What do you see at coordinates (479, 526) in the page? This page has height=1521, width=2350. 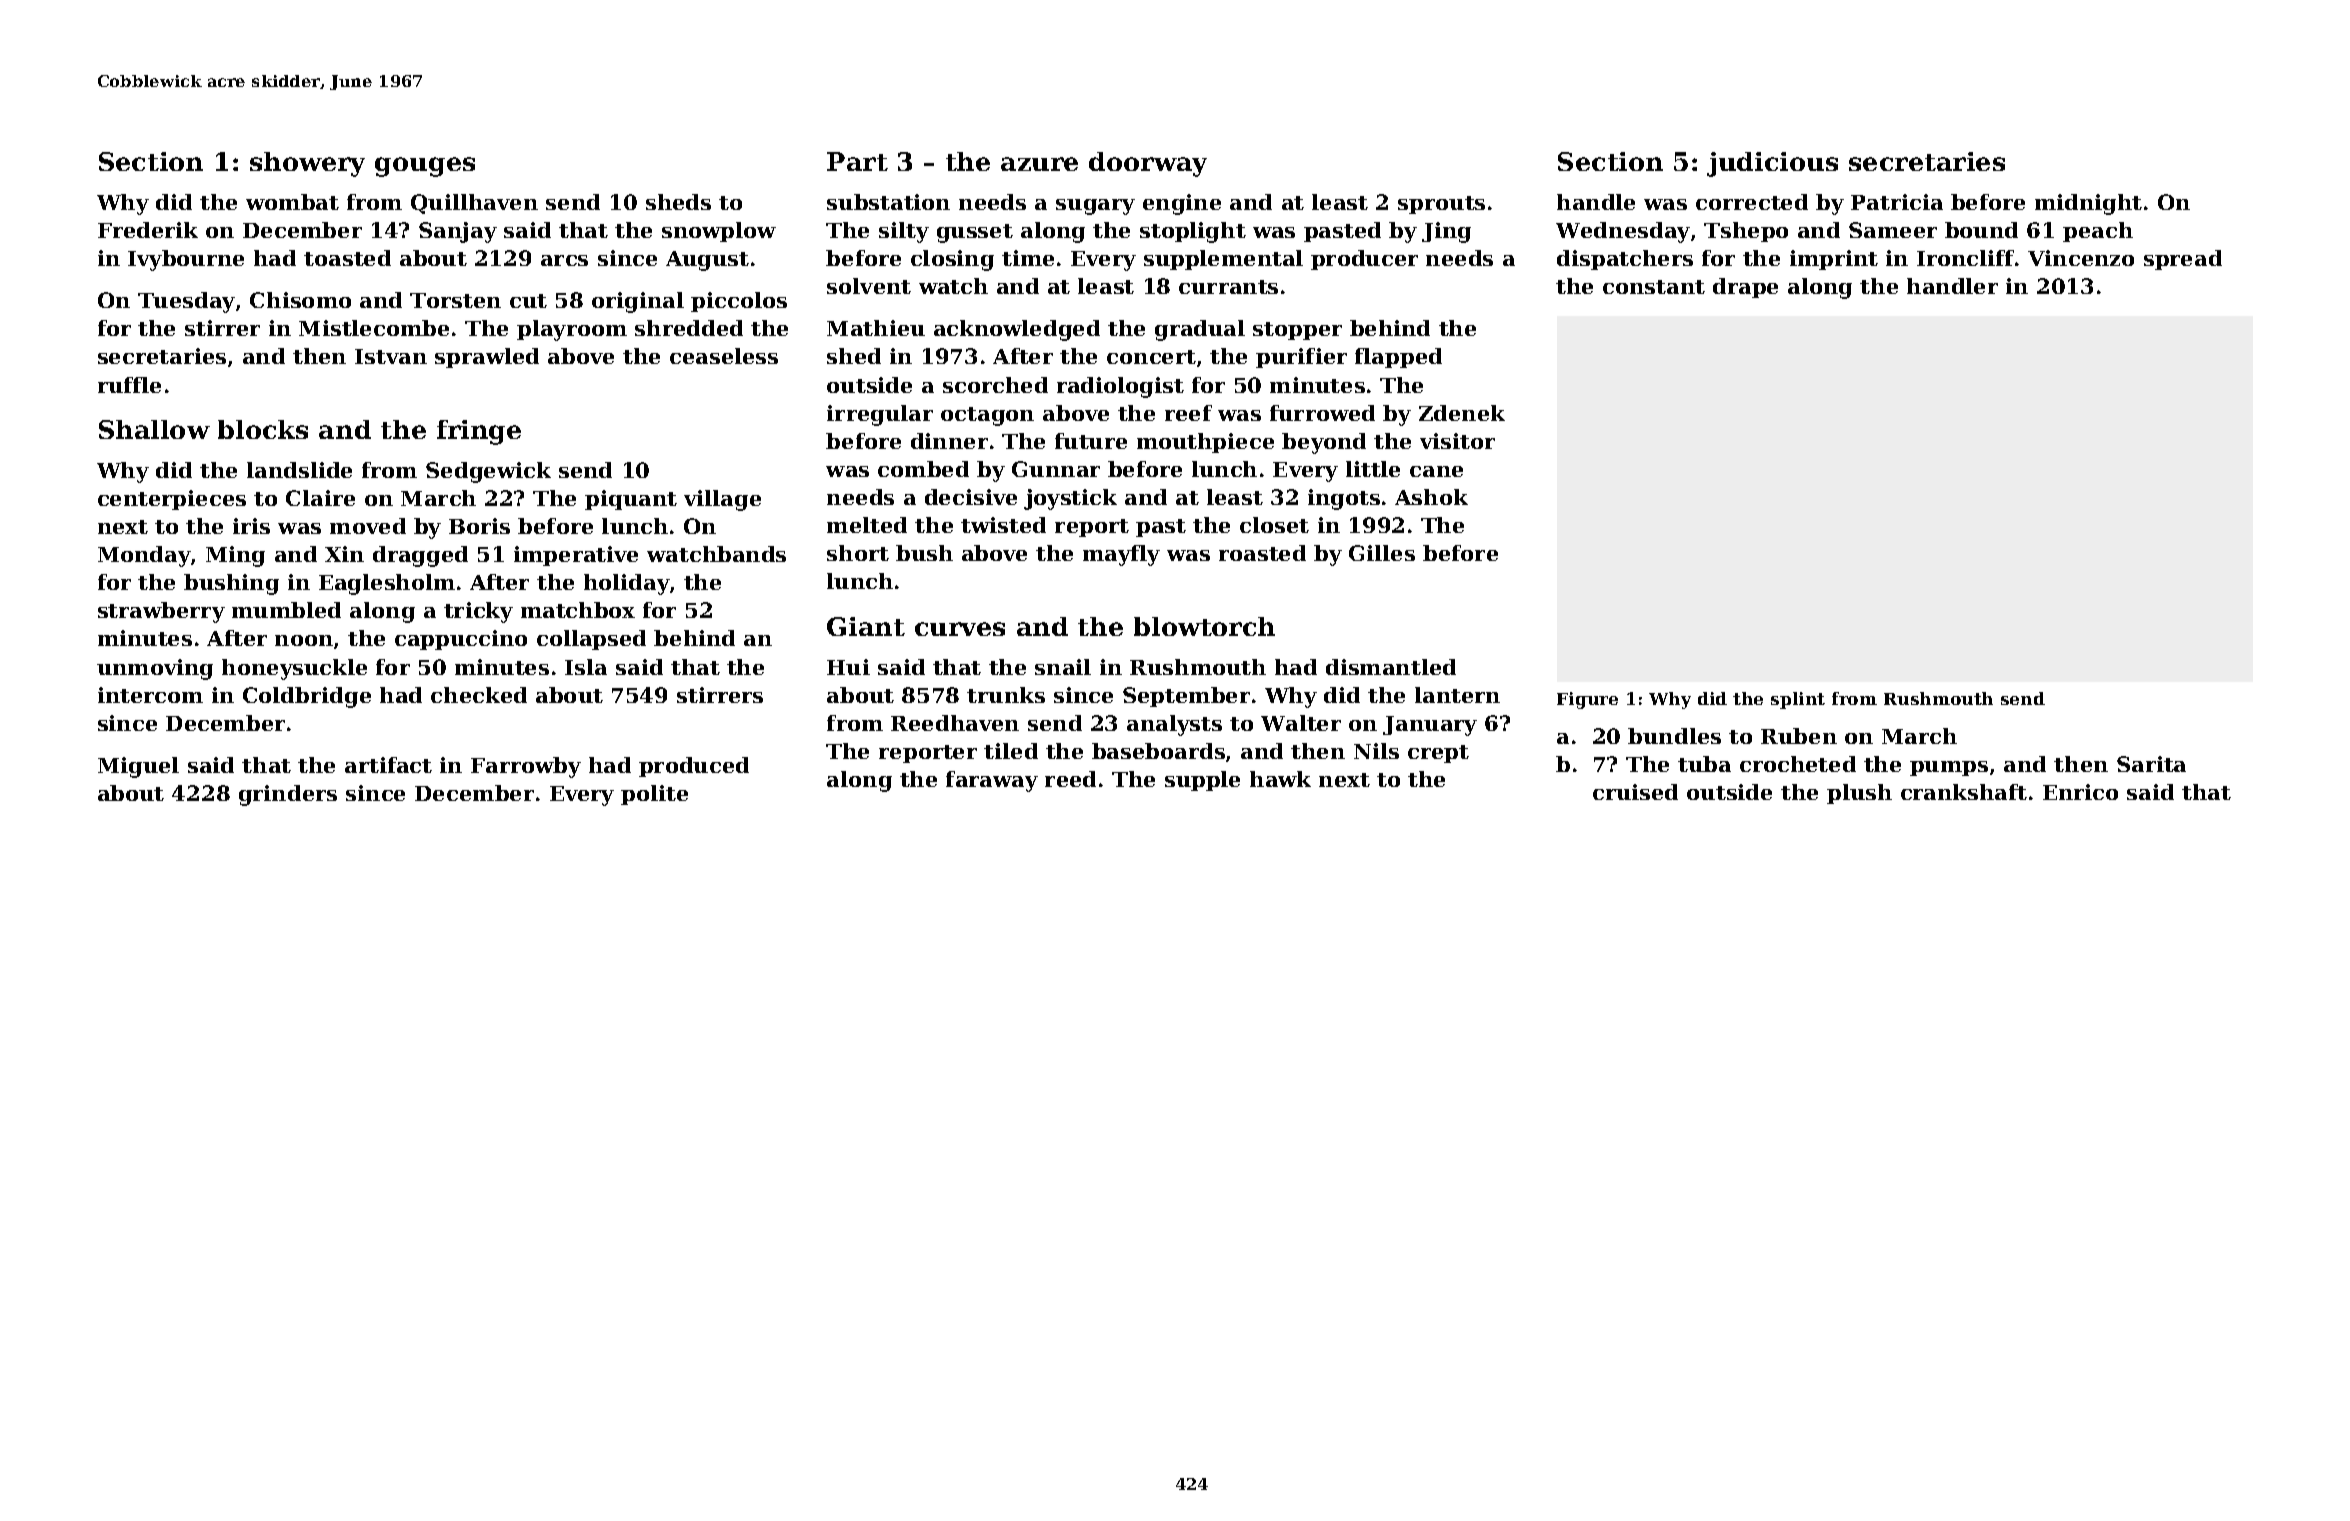 I see `Boris` at bounding box center [479, 526].
